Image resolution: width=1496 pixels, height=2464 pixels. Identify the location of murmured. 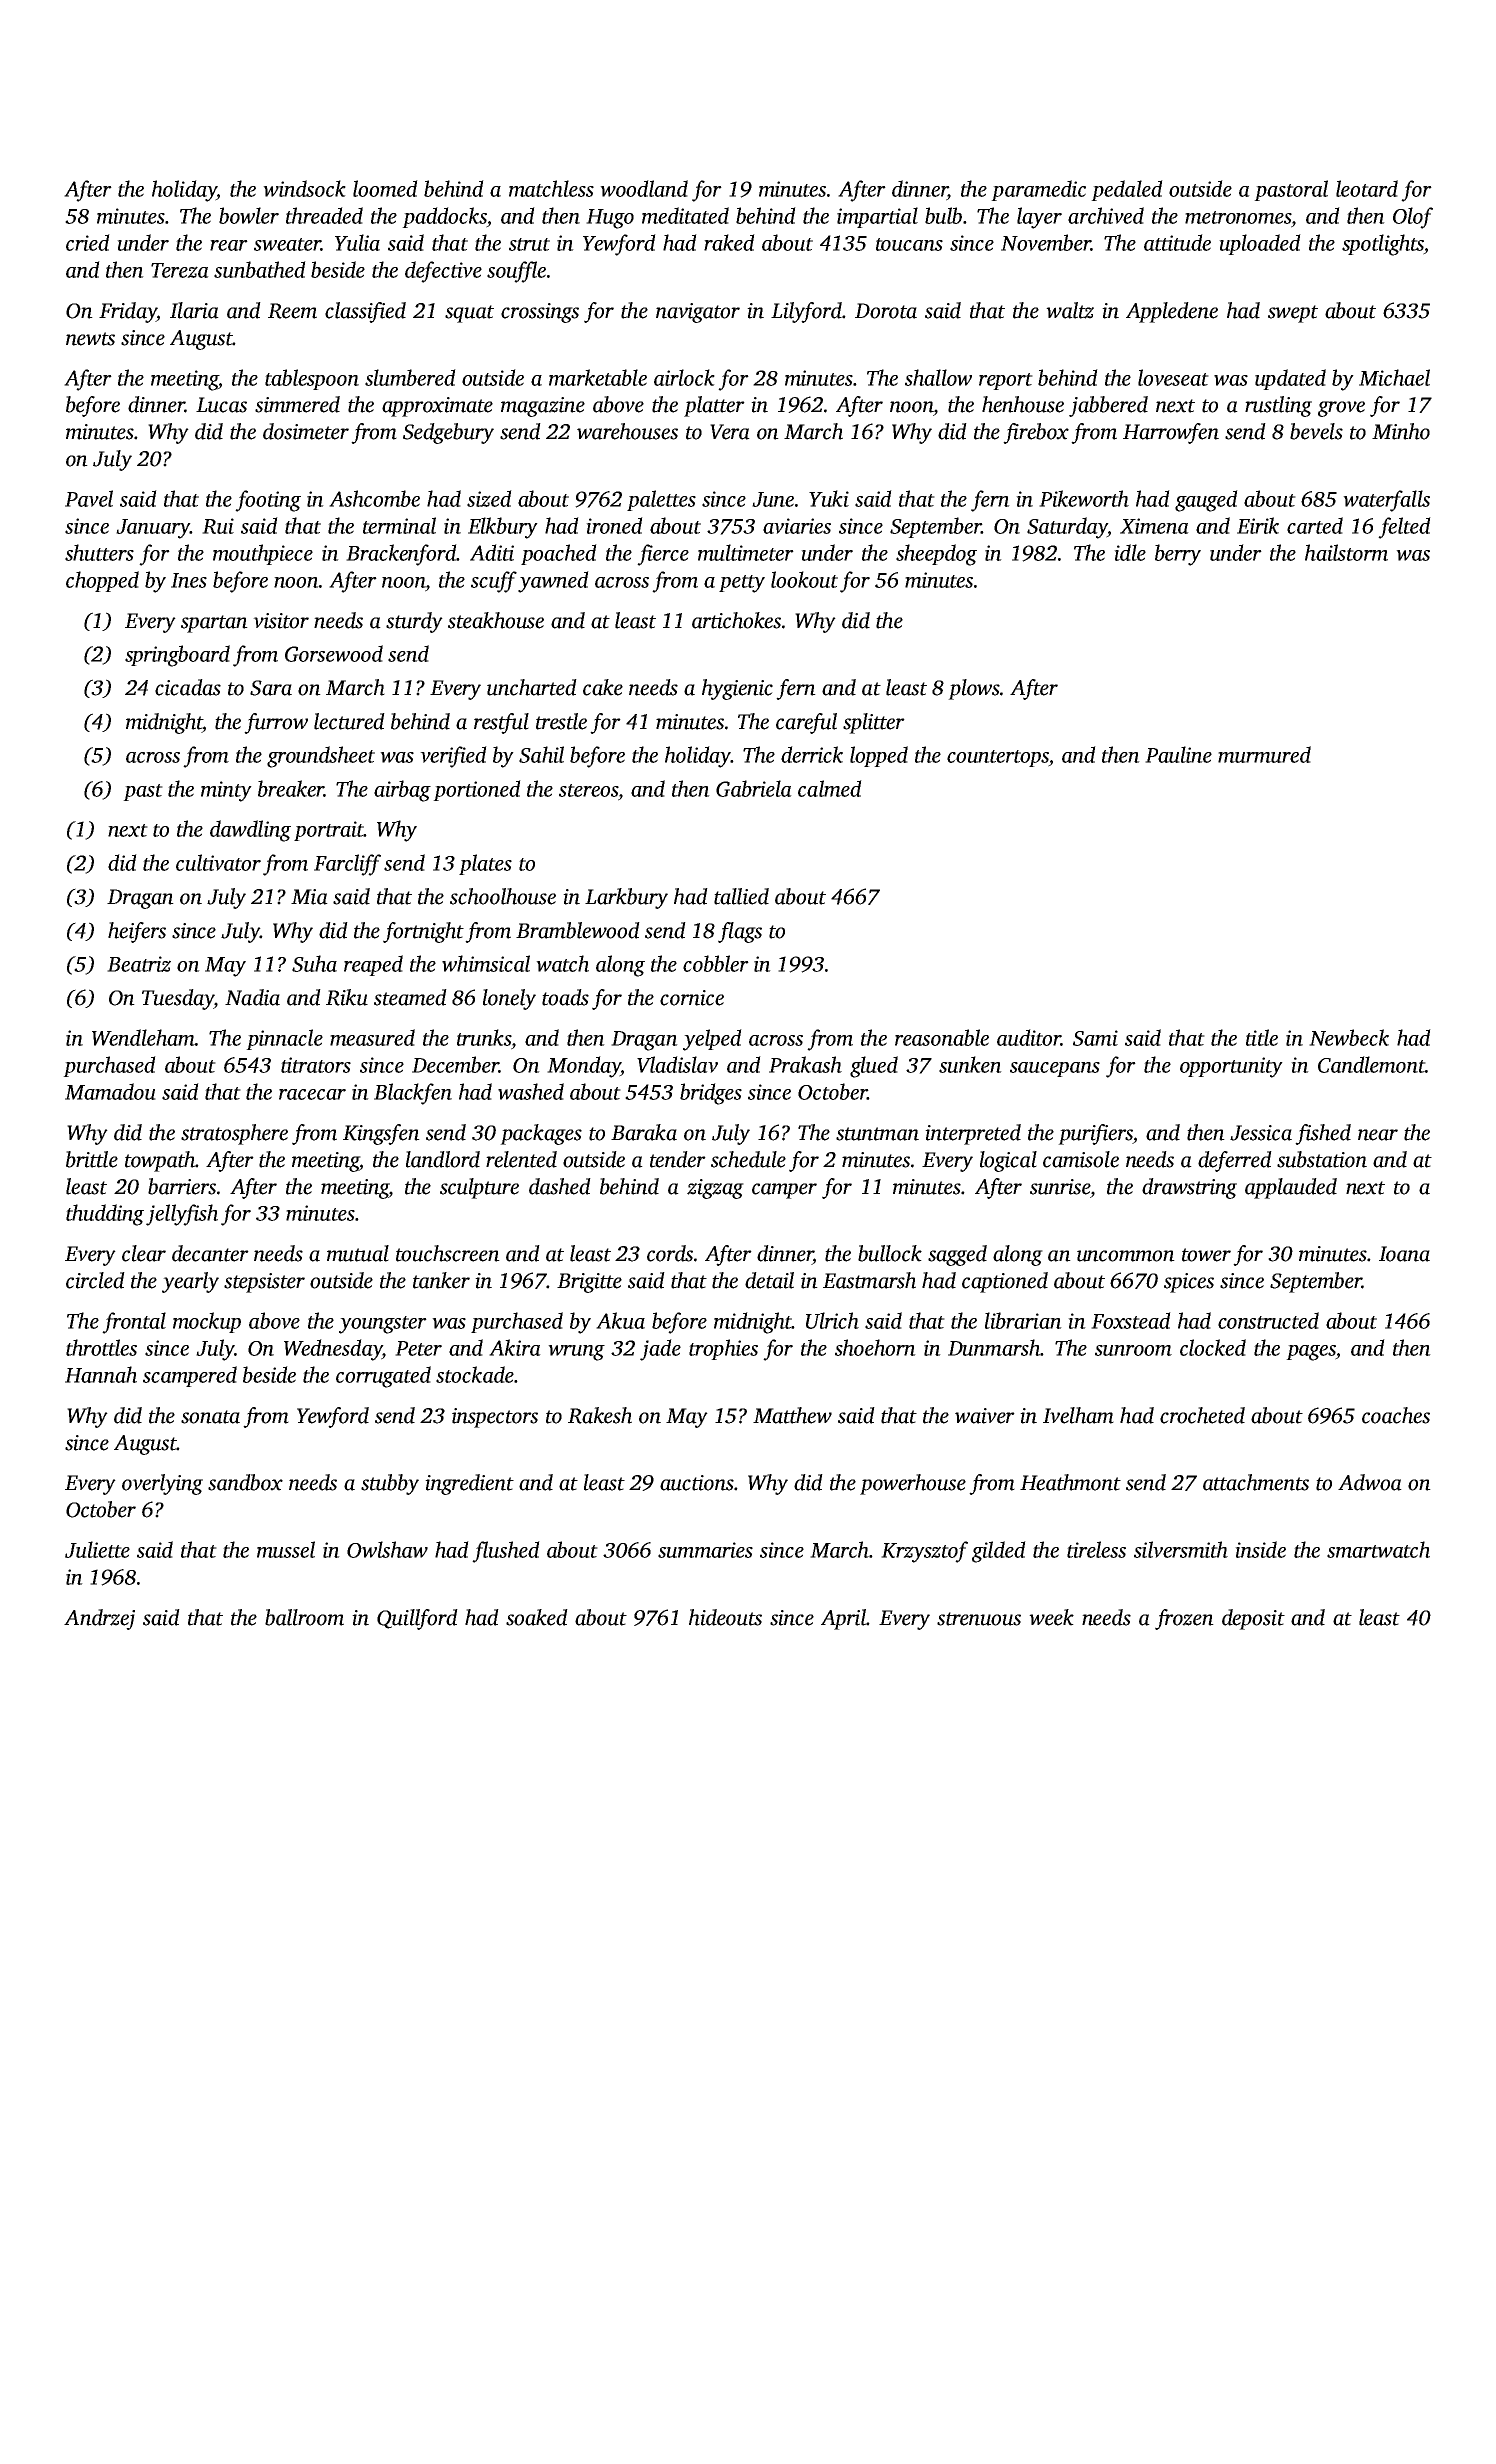
(1264, 754).
